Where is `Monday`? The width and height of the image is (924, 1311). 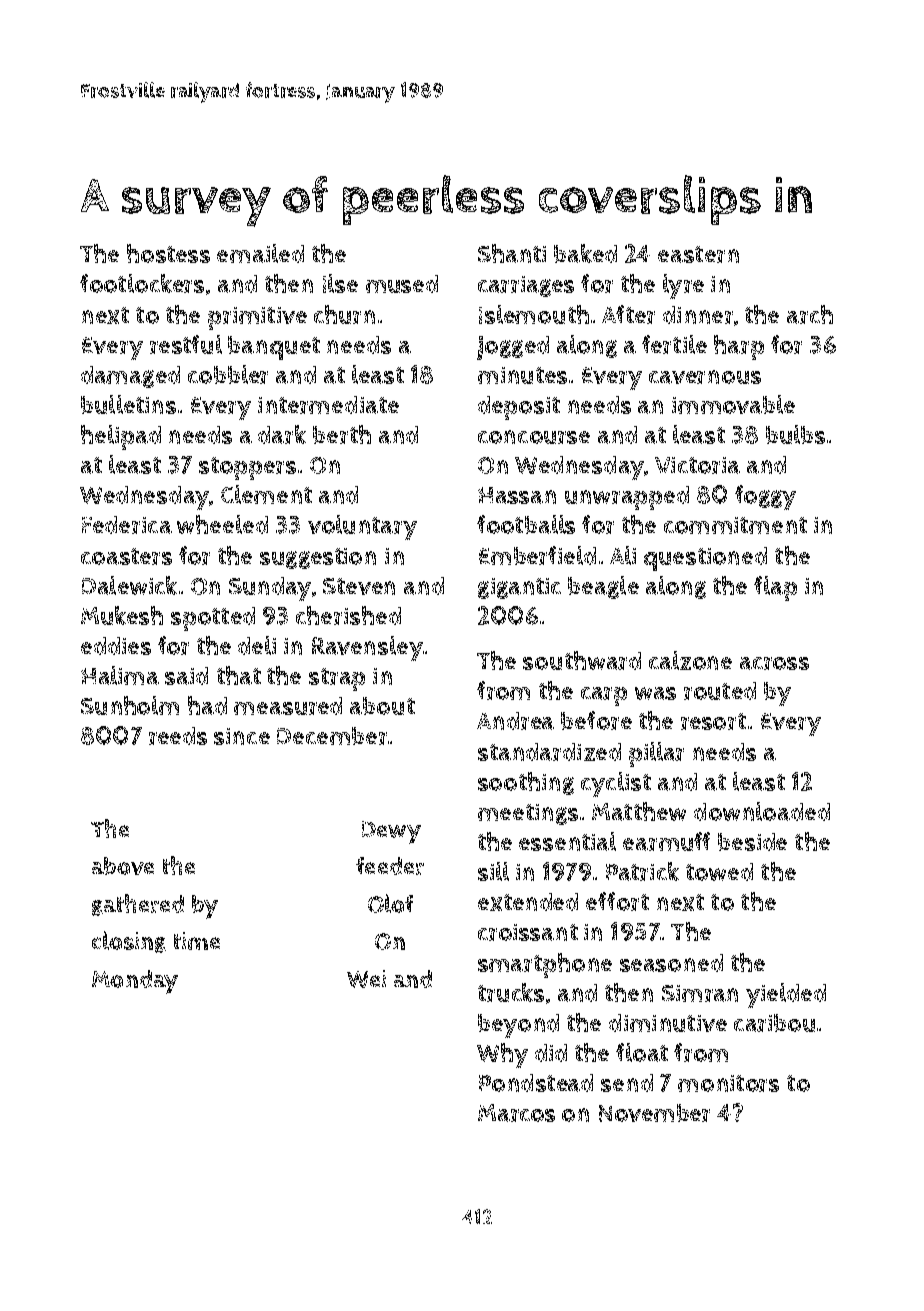
Monday is located at coordinates (135, 982).
